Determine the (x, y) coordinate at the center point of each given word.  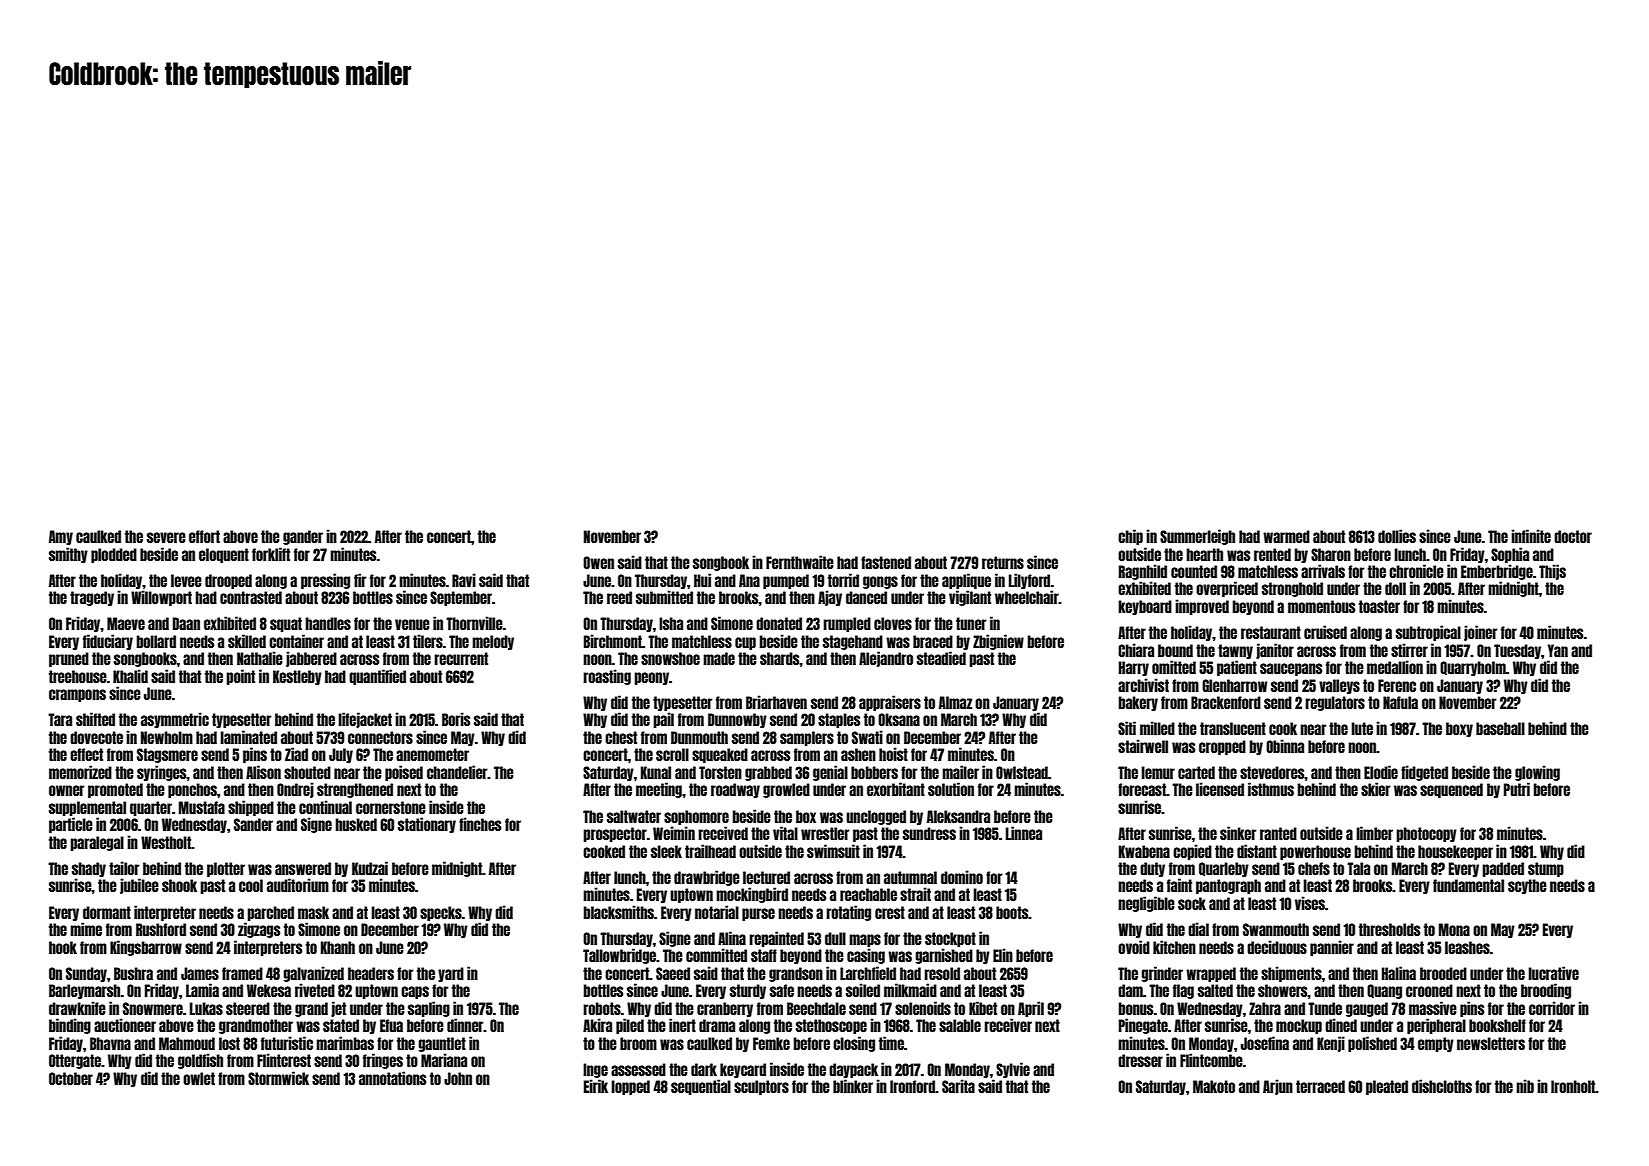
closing (854, 1044)
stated (341, 1025)
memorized (80, 772)
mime (86, 929)
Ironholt (1573, 1086)
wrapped (1211, 974)
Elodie (1381, 772)
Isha (671, 623)
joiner (1480, 633)
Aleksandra (958, 816)
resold (942, 973)
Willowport (161, 598)
